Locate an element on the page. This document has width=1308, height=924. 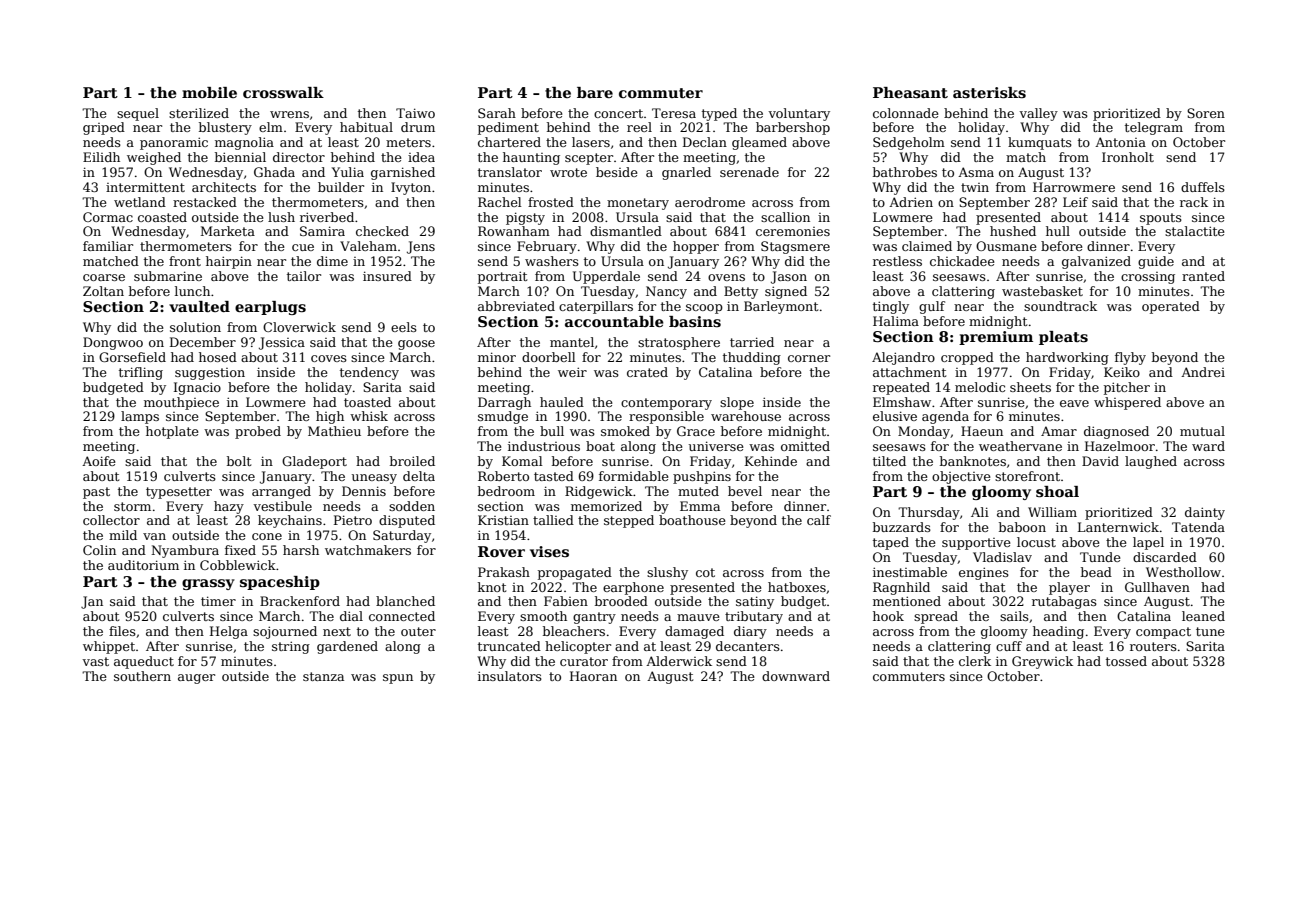
Pheasant is located at coordinates (910, 93).
